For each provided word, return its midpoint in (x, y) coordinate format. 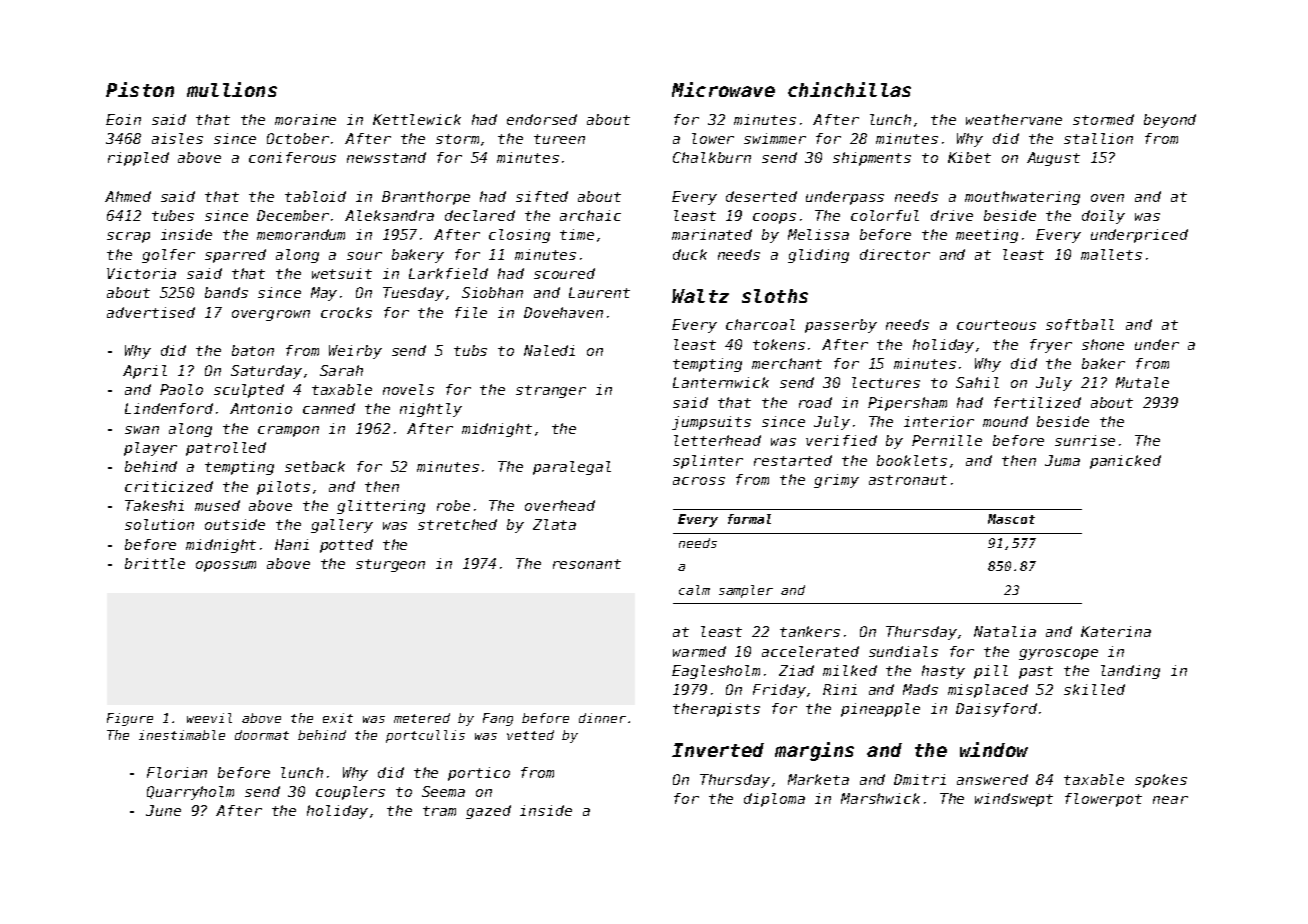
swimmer (775, 138)
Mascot (1011, 519)
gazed (488, 812)
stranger (551, 391)
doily (1103, 217)
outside (235, 524)
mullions (232, 89)
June (163, 810)
